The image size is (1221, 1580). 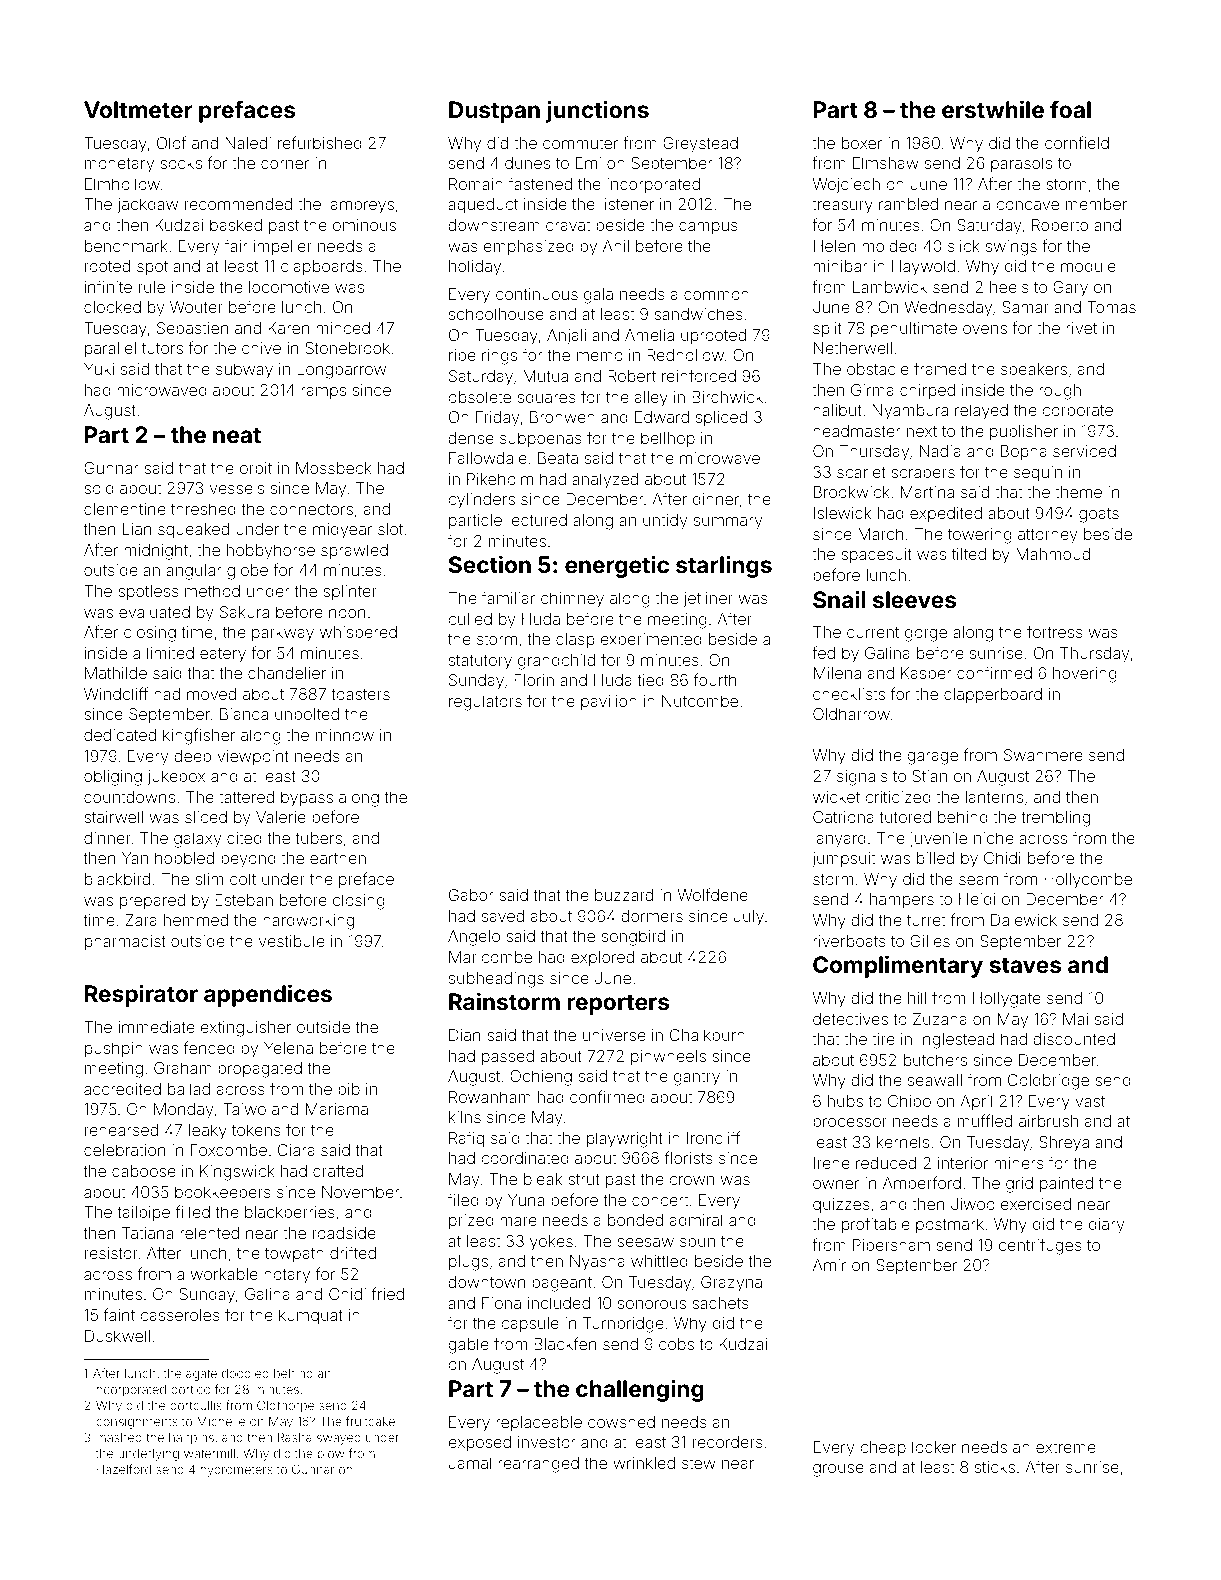 What do you see at coordinates (839, 840) in the page?
I see `lanyard` at bounding box center [839, 840].
